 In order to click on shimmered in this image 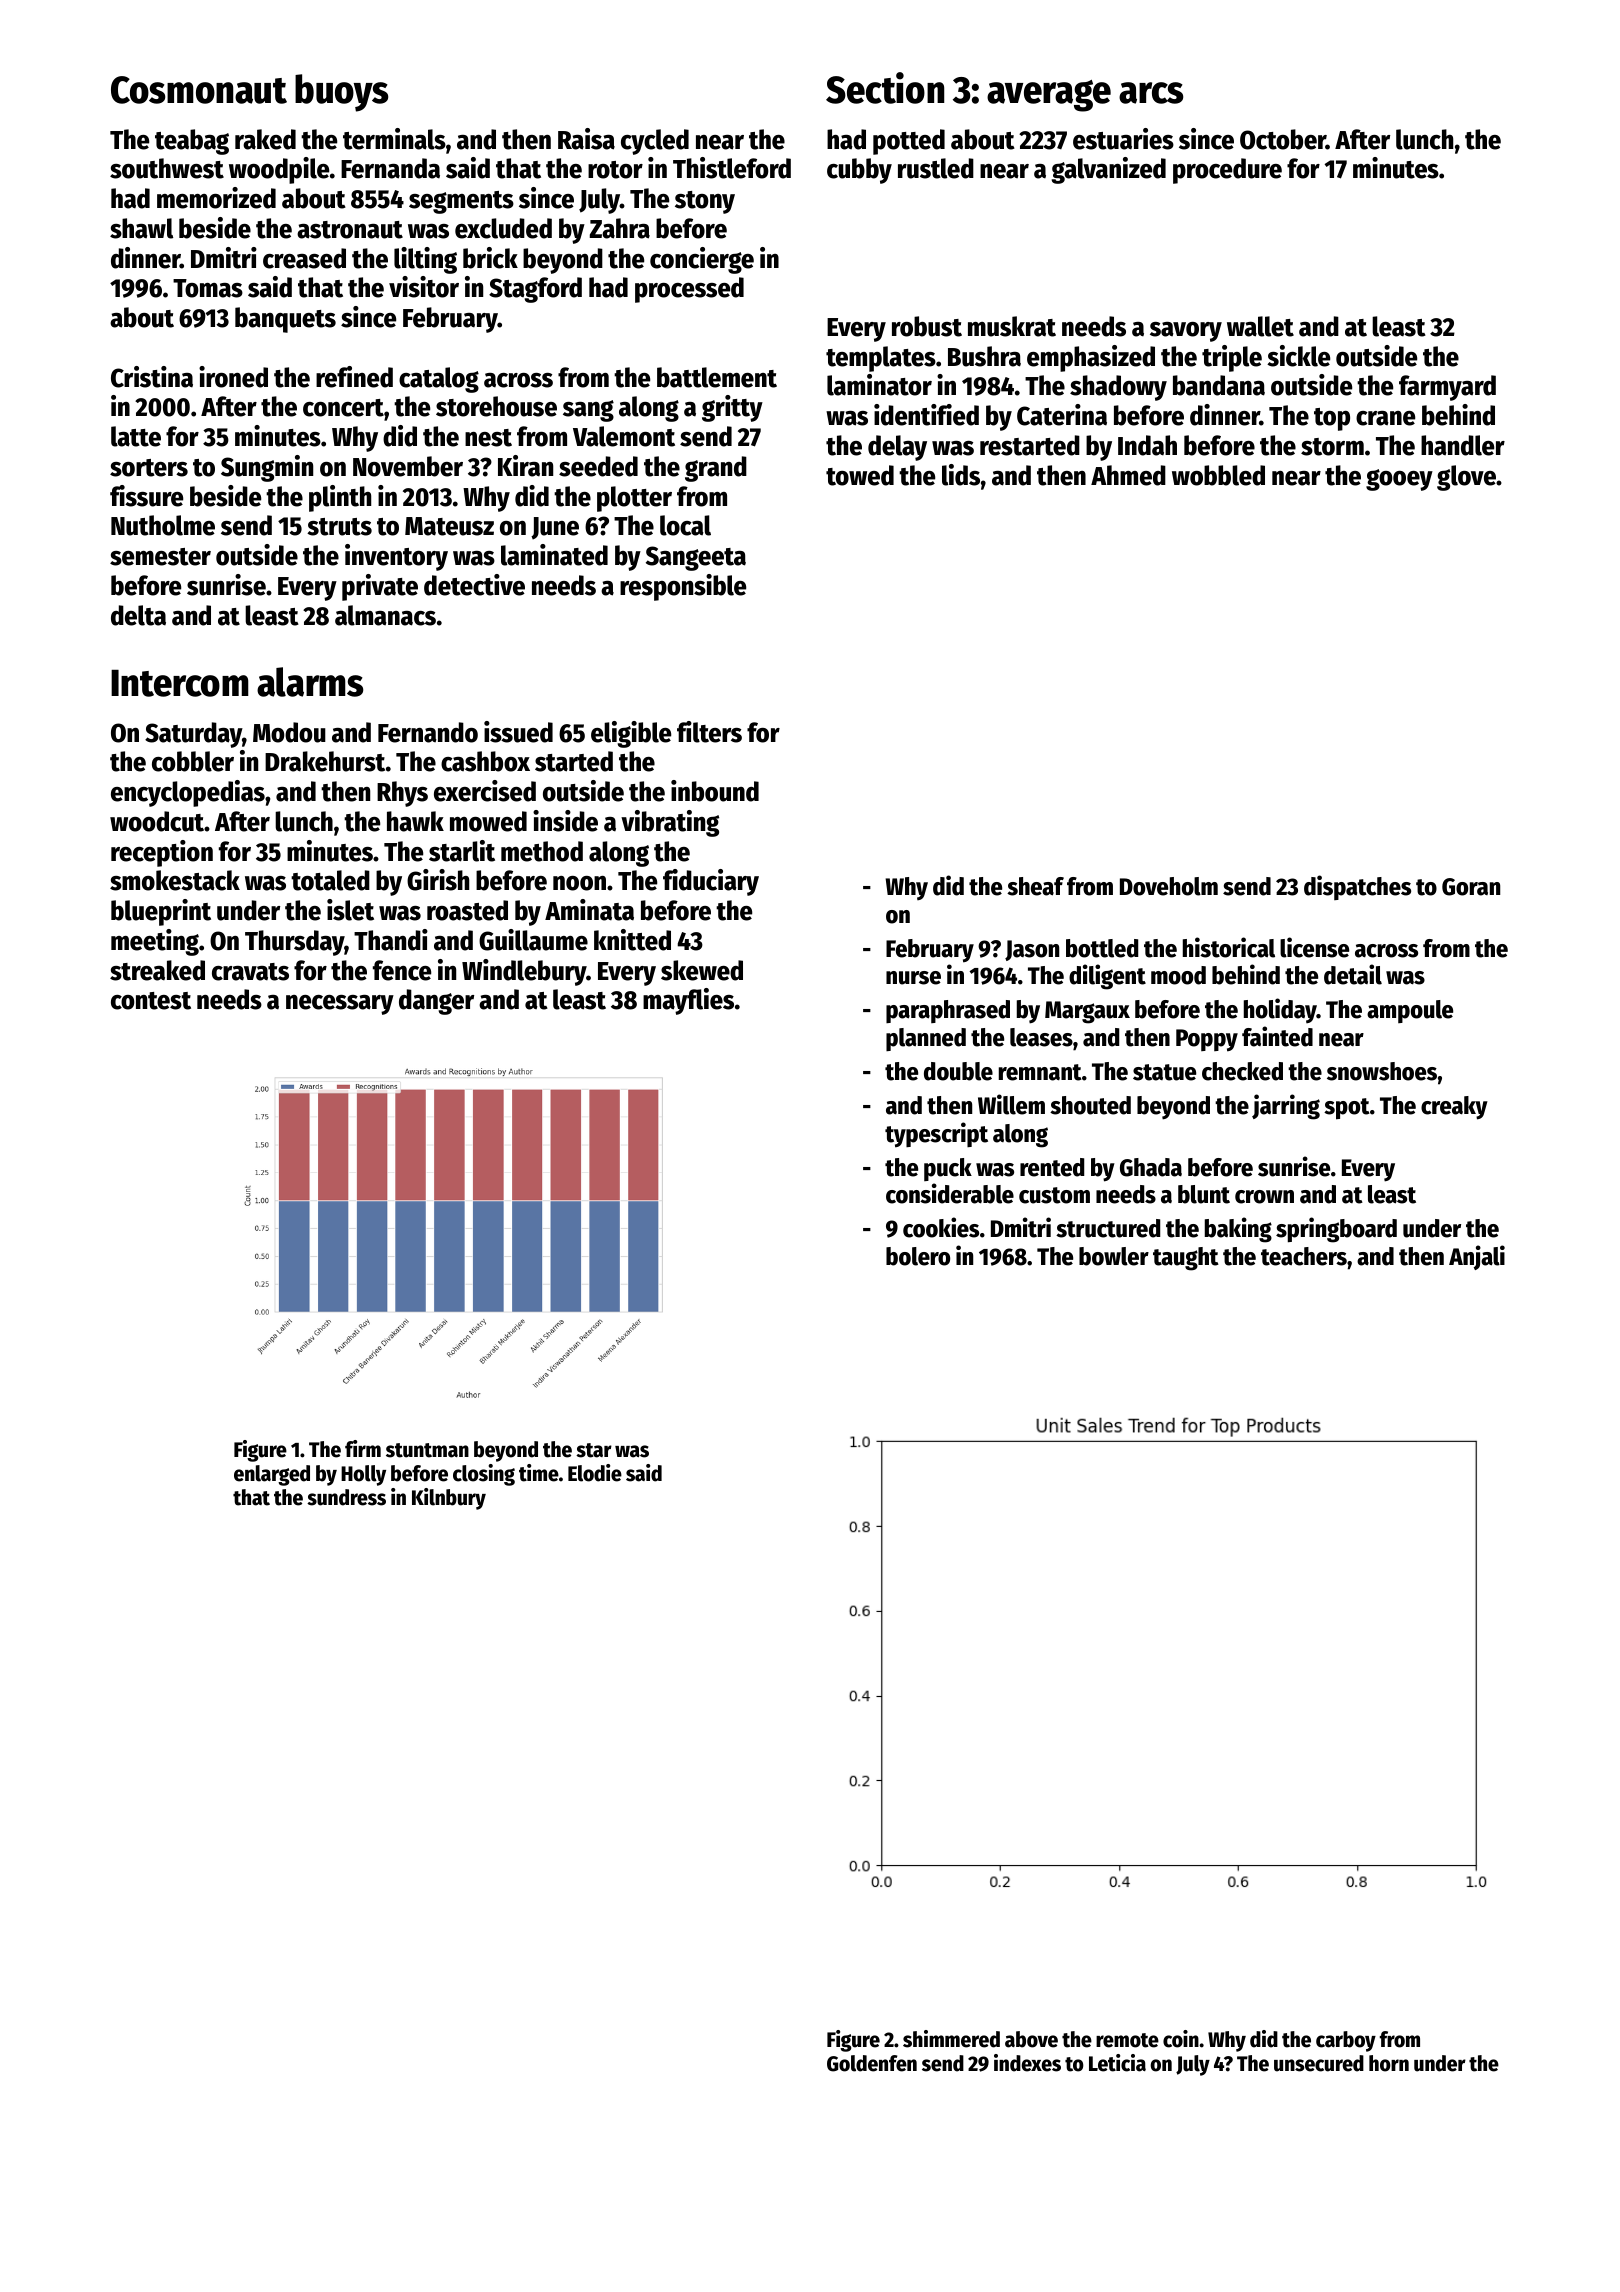, I will do `click(951, 2039)`.
